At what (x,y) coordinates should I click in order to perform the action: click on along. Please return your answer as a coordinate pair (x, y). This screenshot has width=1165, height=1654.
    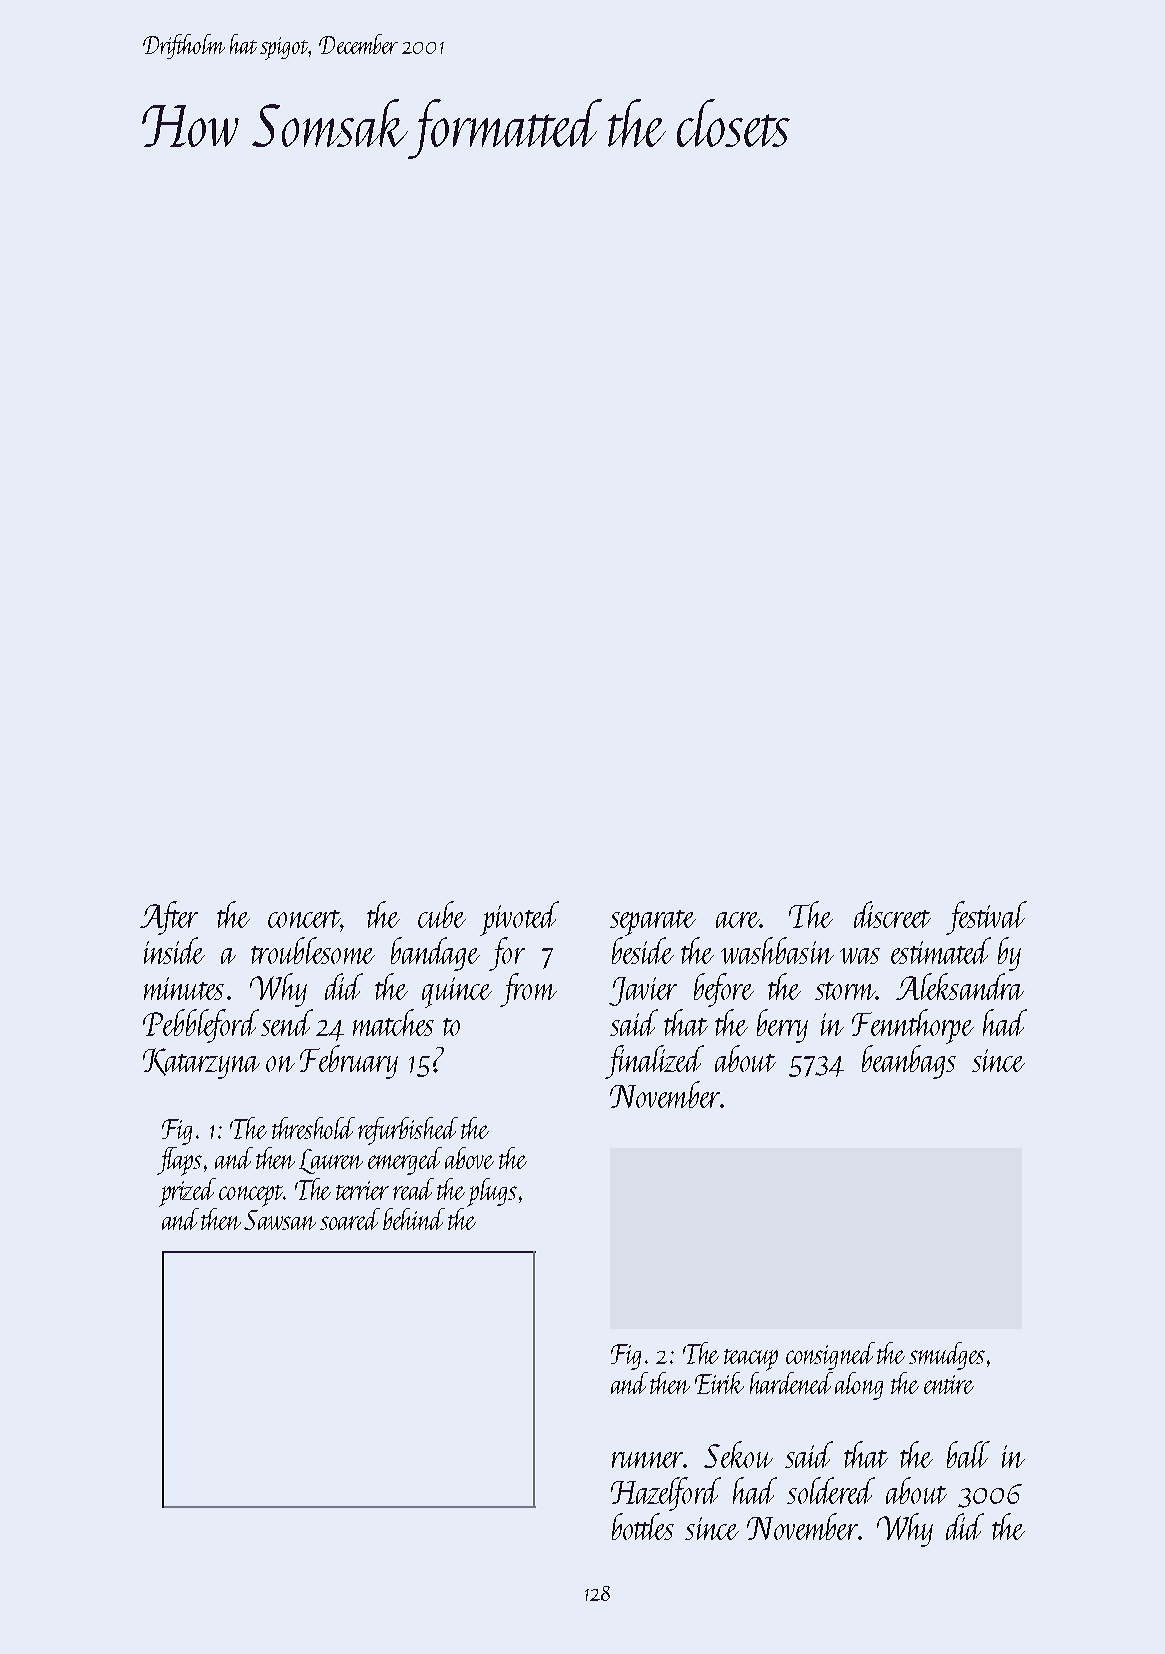
    Looking at the image, I should click on (859, 1386).
